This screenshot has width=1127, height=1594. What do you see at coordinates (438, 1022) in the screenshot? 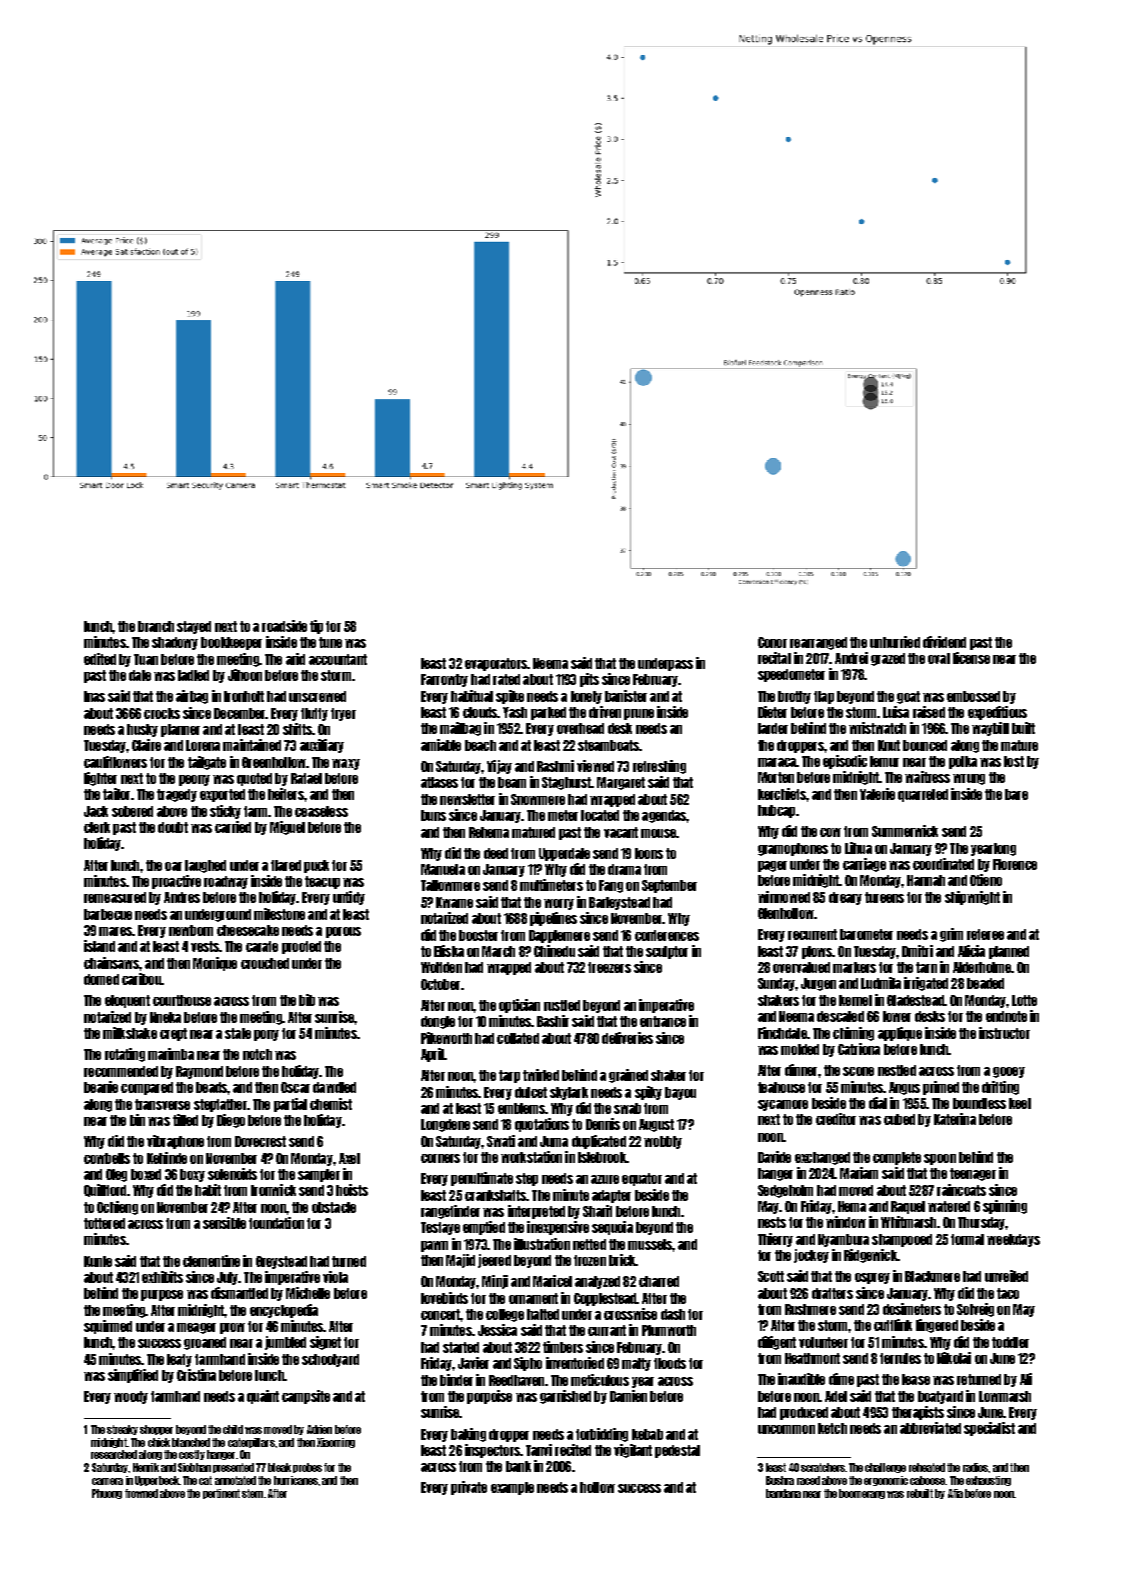
I see `dongle` at bounding box center [438, 1022].
